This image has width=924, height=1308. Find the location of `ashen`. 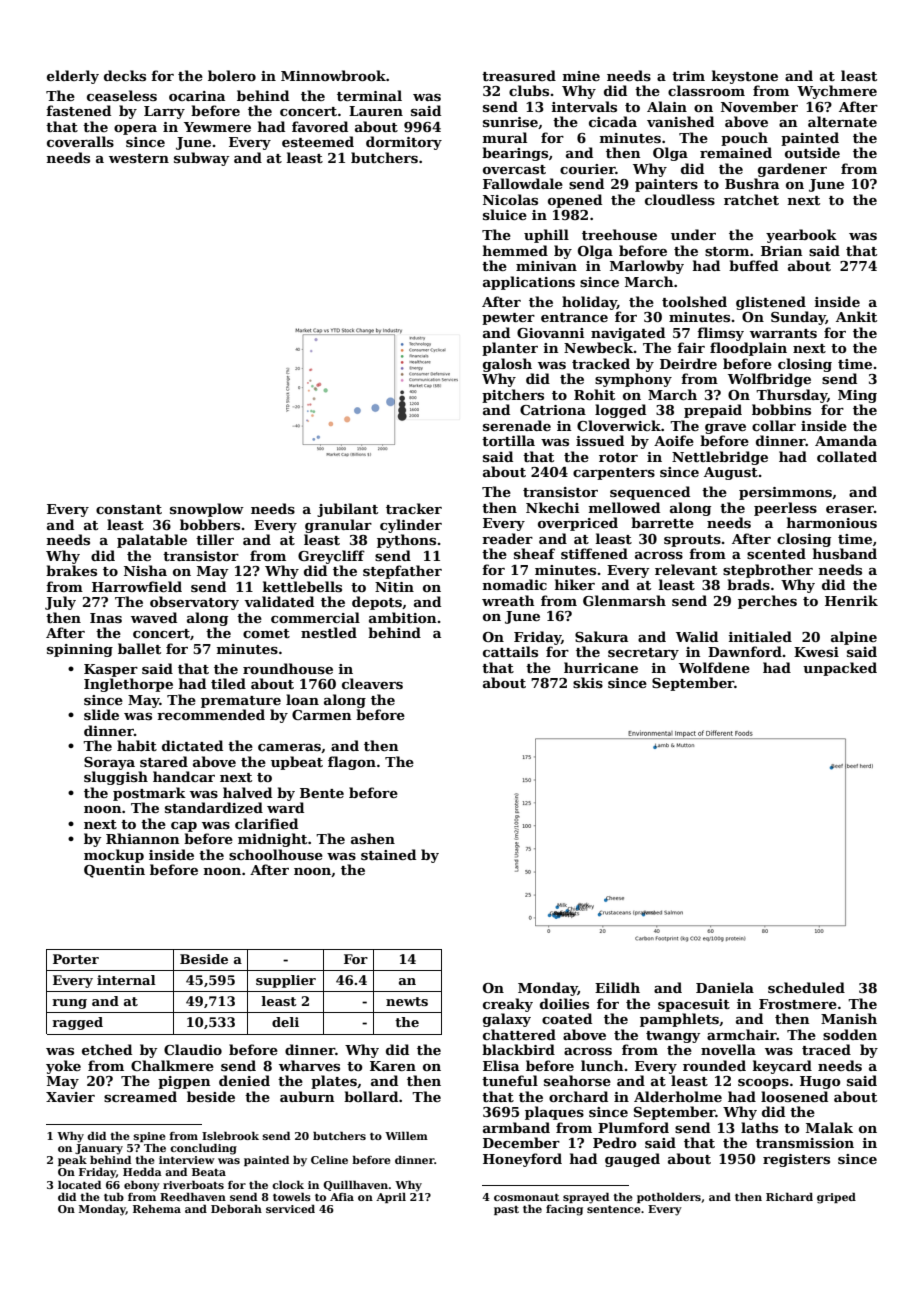

ashen is located at coordinates (373, 838).
